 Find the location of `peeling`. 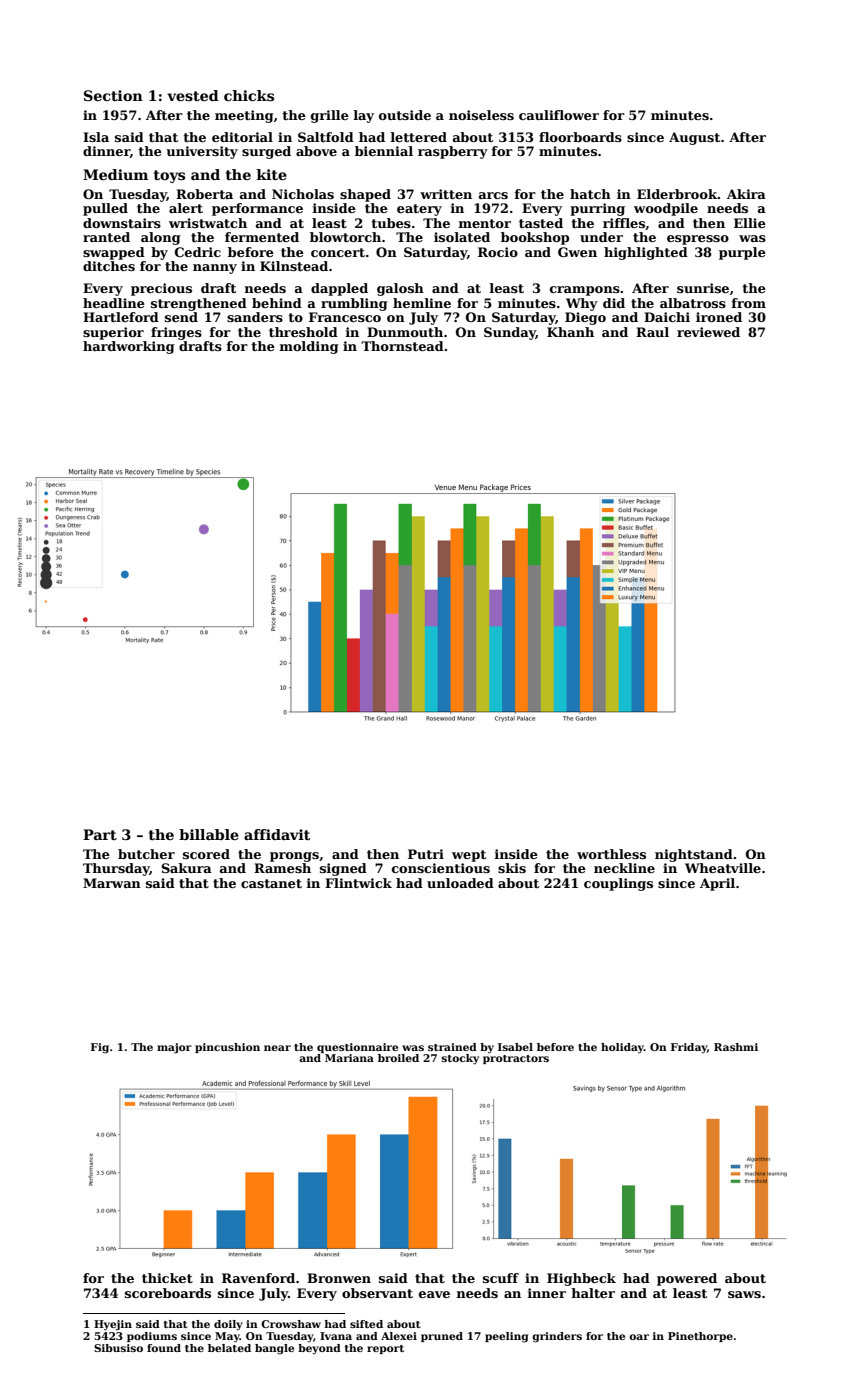

peeling is located at coordinates (506, 1337).
